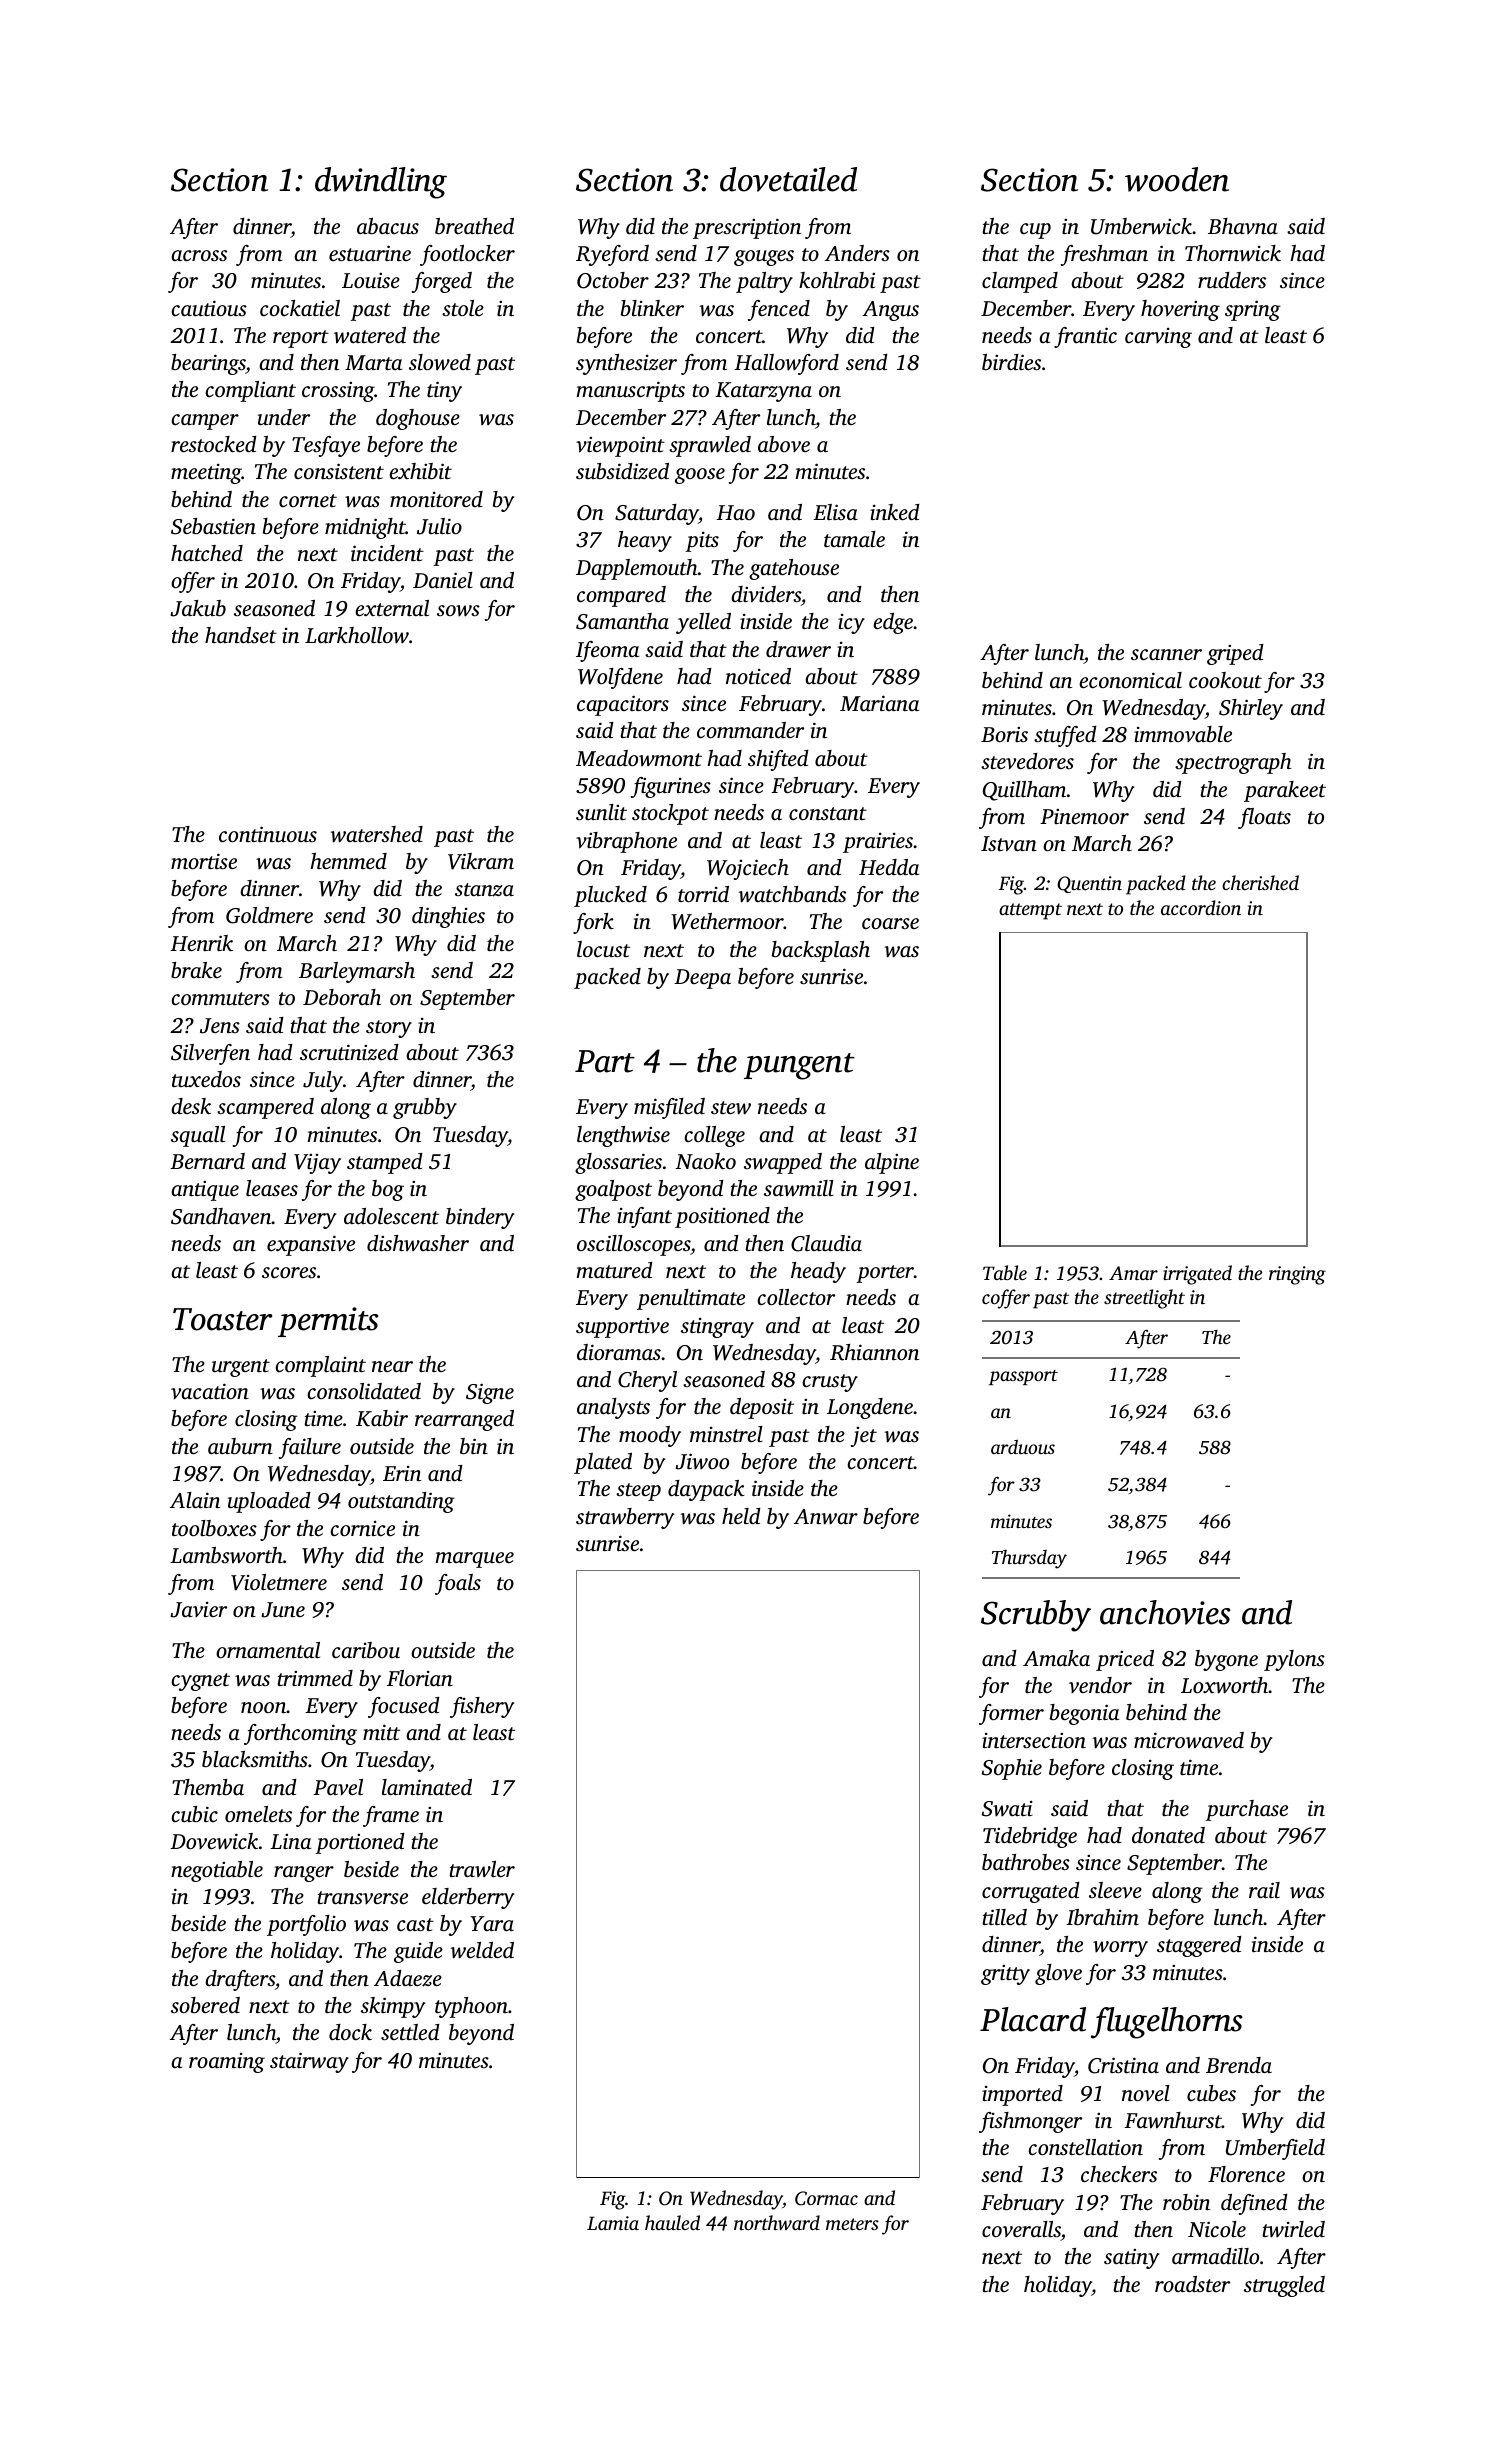 The height and width of the page is (2464, 1496). Describe the element at coordinates (777, 2223) in the page. I see `northward` at that location.
